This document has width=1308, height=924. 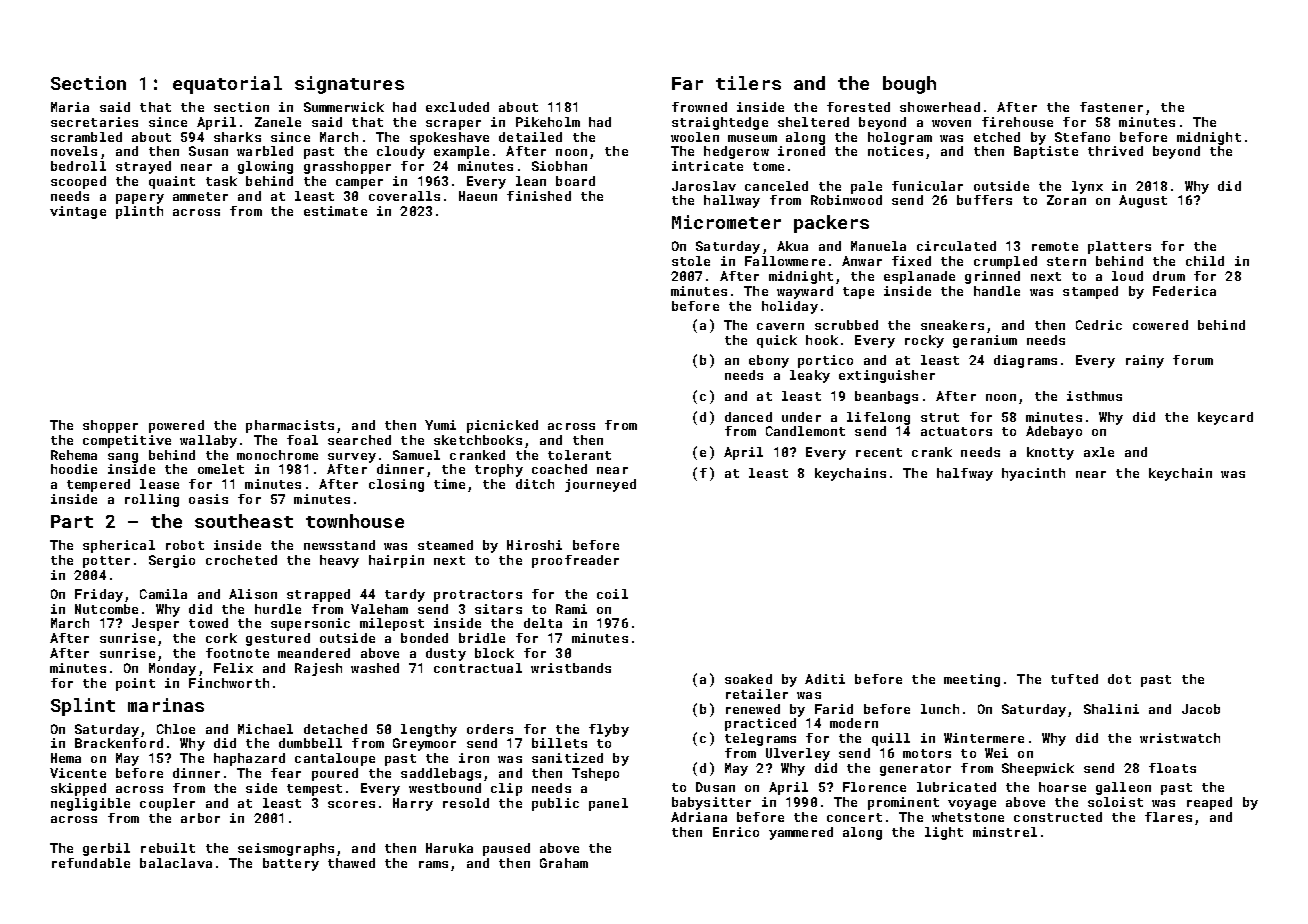 I want to click on refundable, so click(x=91, y=863).
